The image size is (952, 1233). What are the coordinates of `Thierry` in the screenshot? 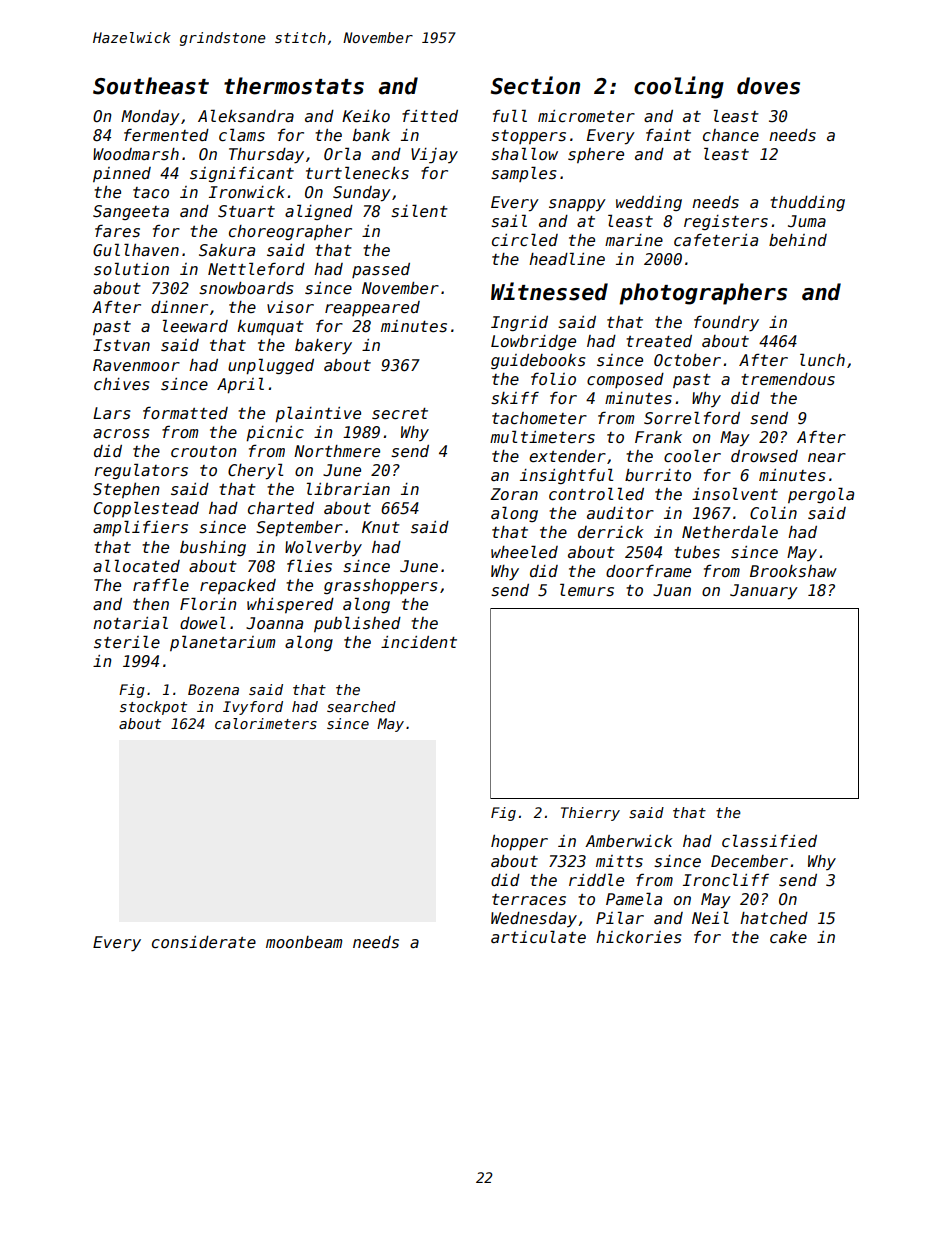 It's located at (590, 814).
